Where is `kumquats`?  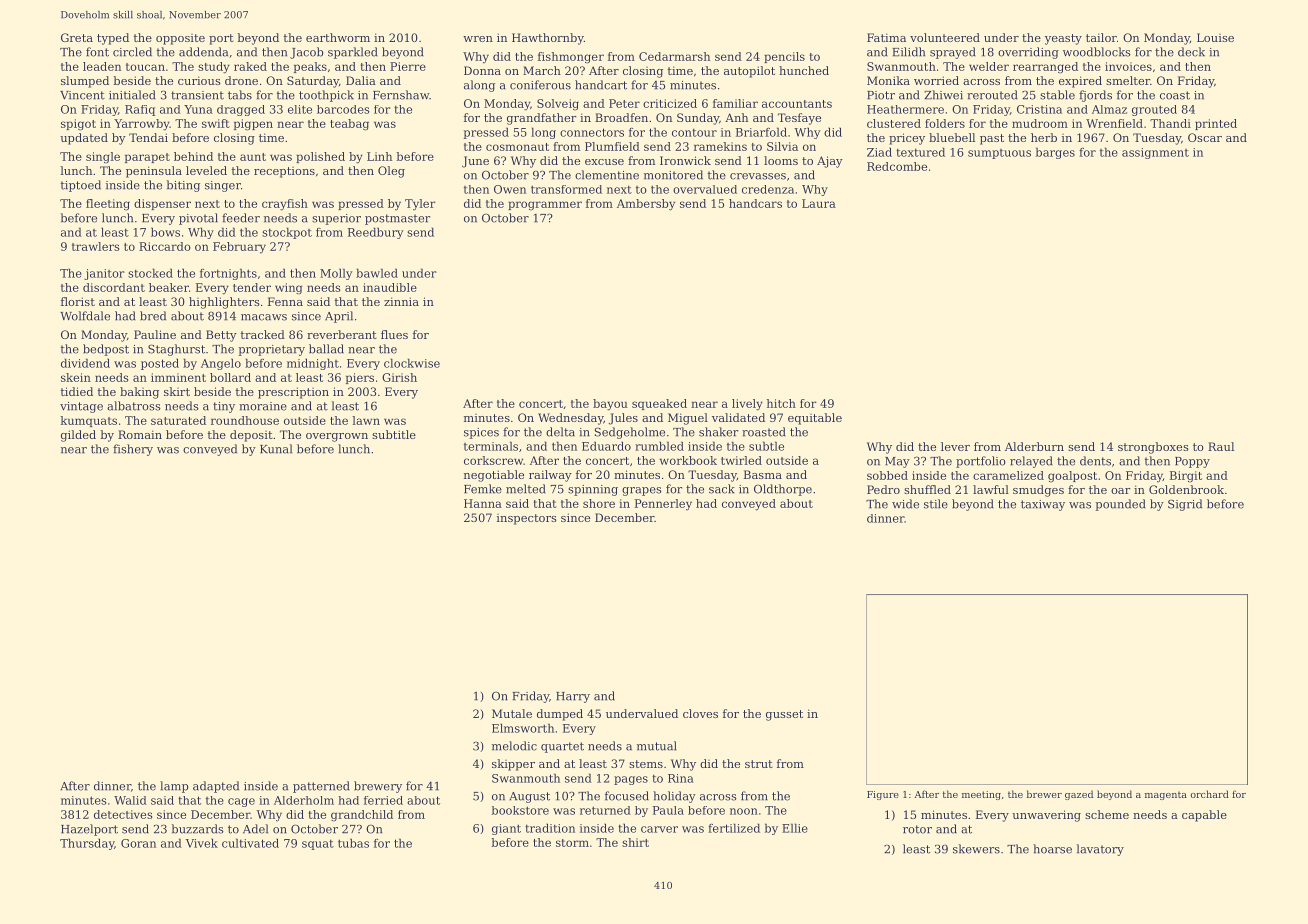
kumquats is located at coordinates (89, 421).
